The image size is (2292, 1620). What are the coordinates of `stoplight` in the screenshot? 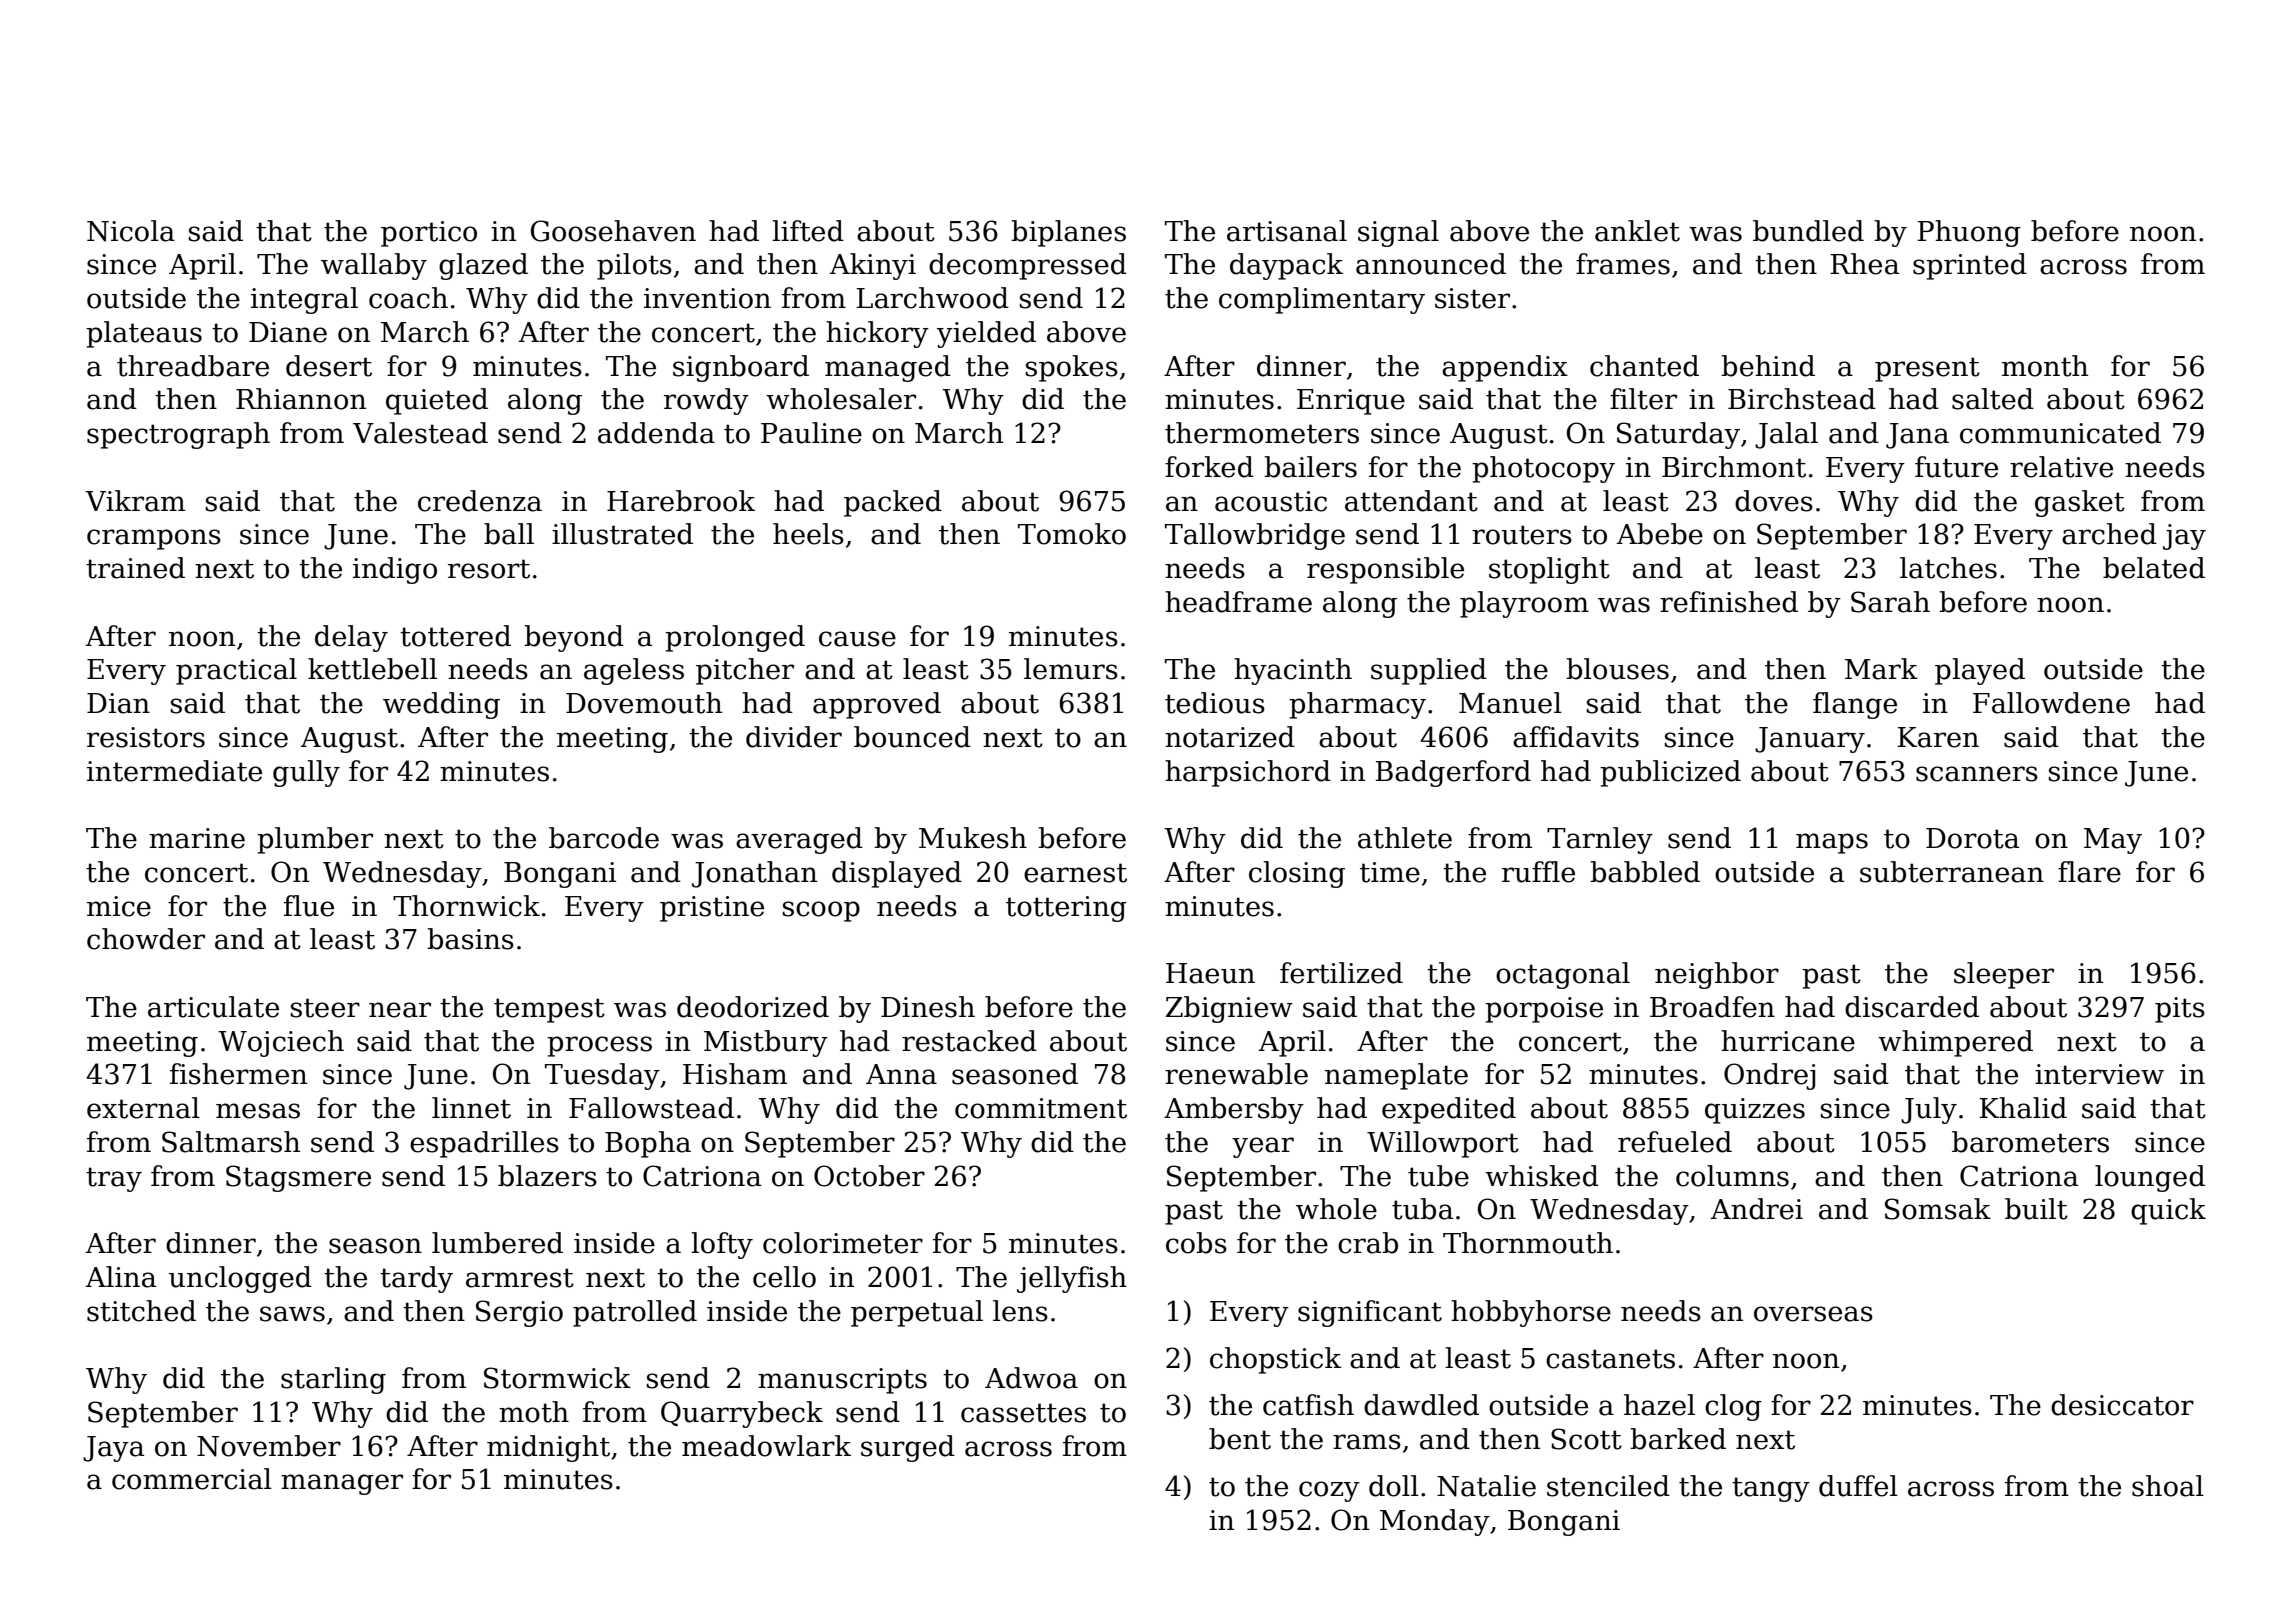 It's located at (1549, 570).
